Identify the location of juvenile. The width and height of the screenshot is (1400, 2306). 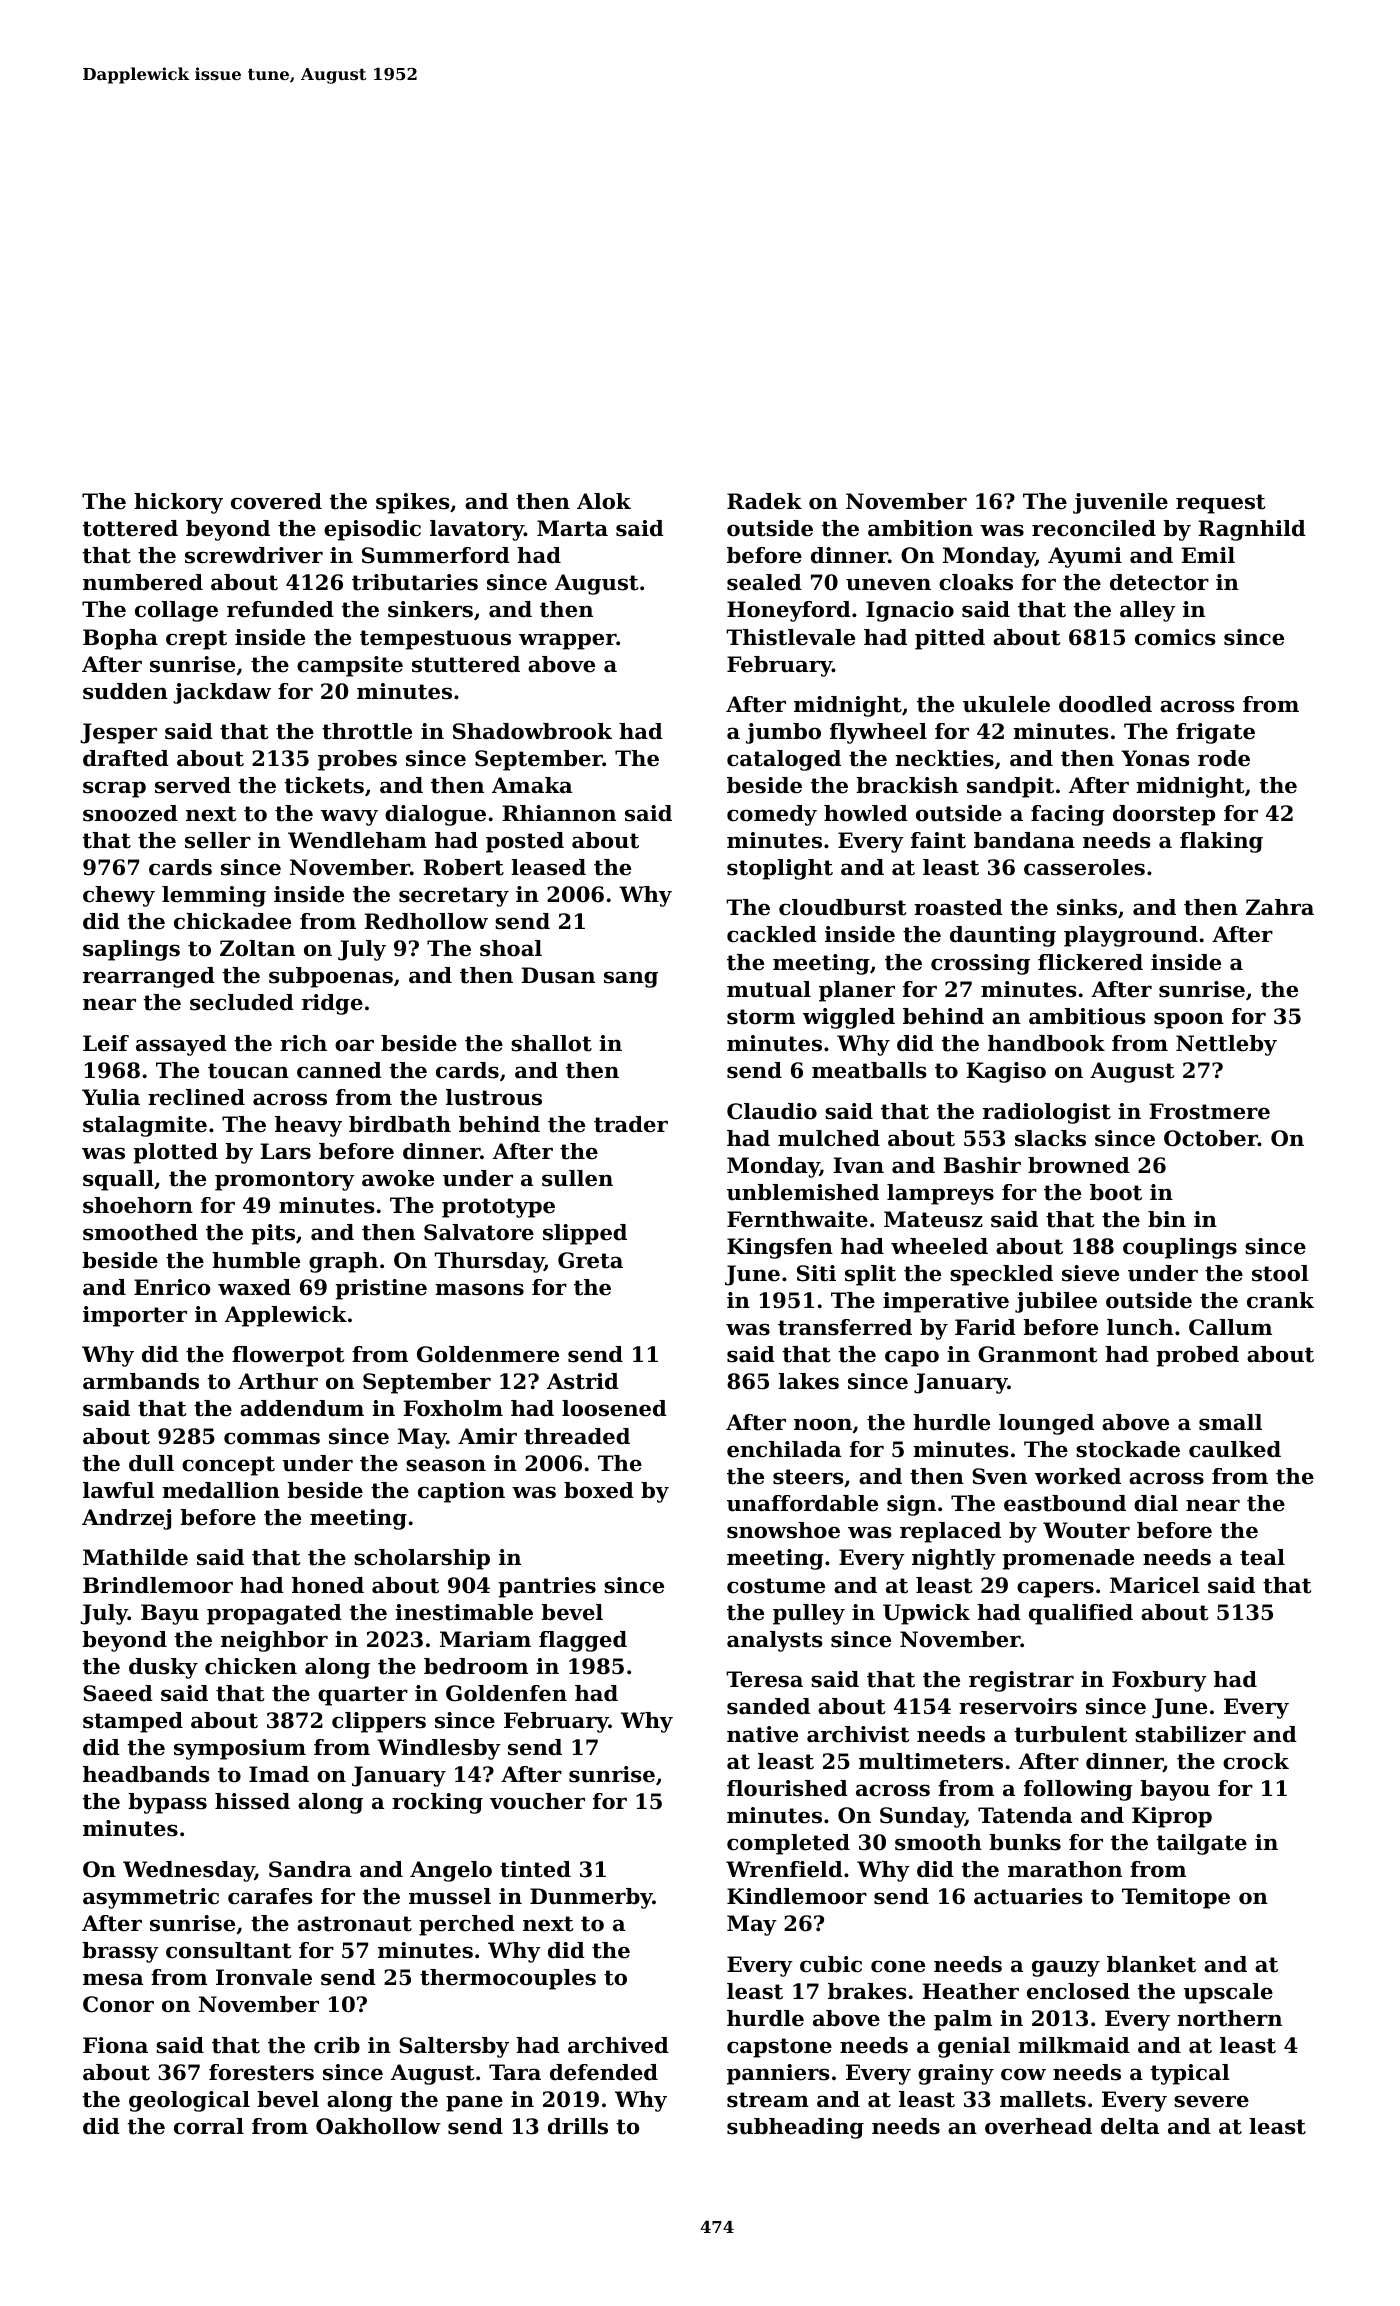
(1120, 503).
